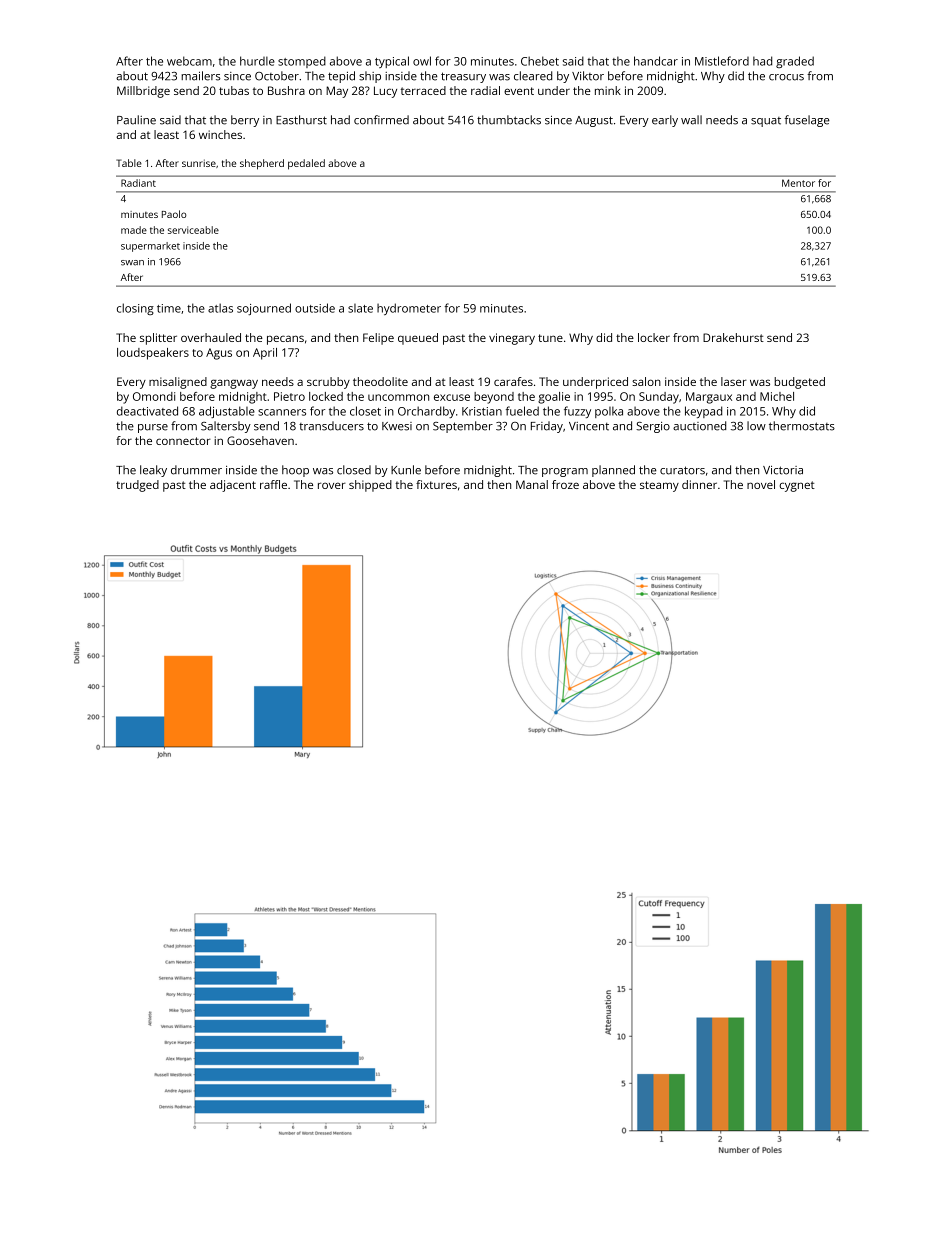 The width and height of the page is (952, 1233). What do you see at coordinates (189, 61) in the page?
I see `webcam` at bounding box center [189, 61].
